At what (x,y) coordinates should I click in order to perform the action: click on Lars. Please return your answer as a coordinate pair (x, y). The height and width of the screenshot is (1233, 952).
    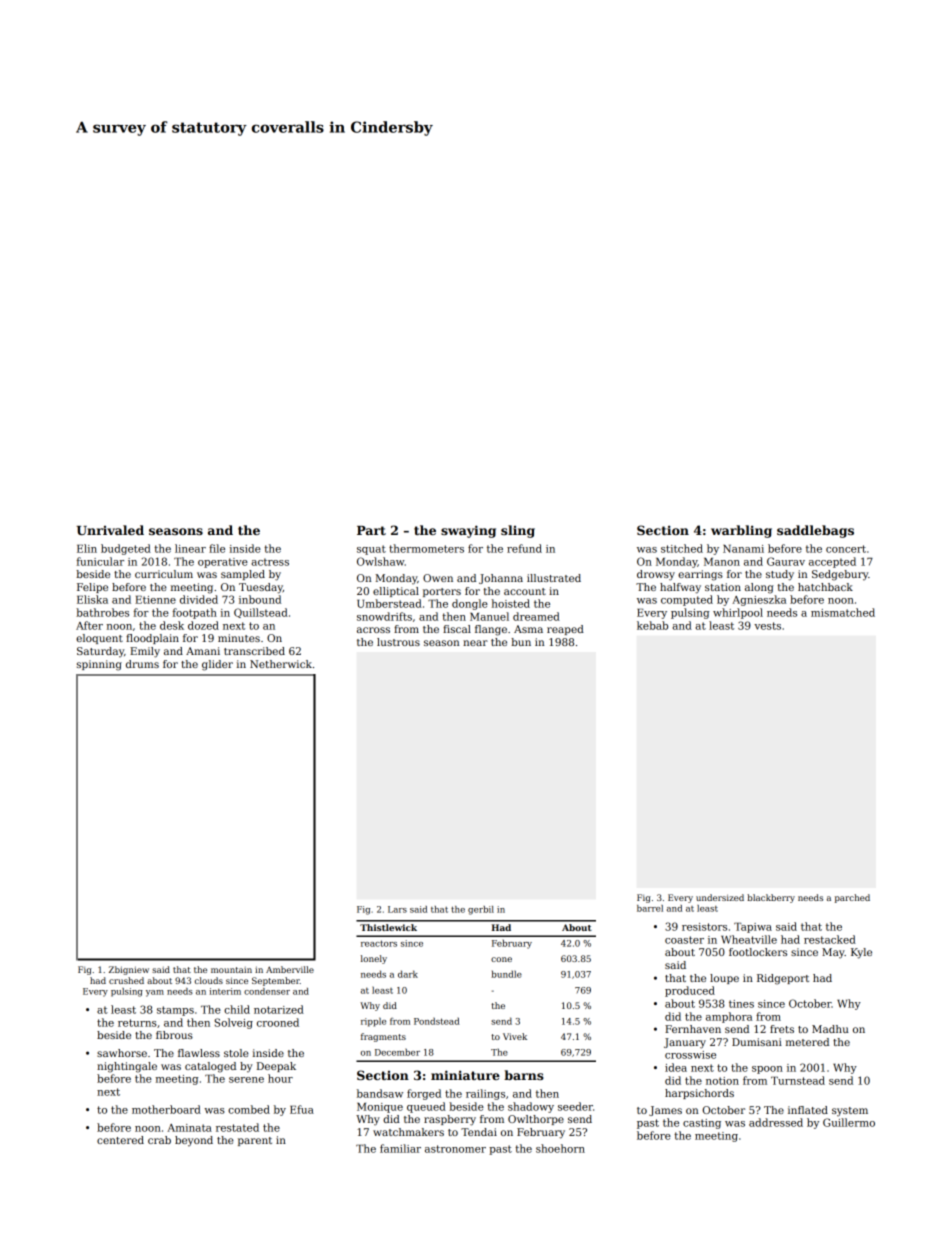
    Looking at the image, I should click on (397, 909).
